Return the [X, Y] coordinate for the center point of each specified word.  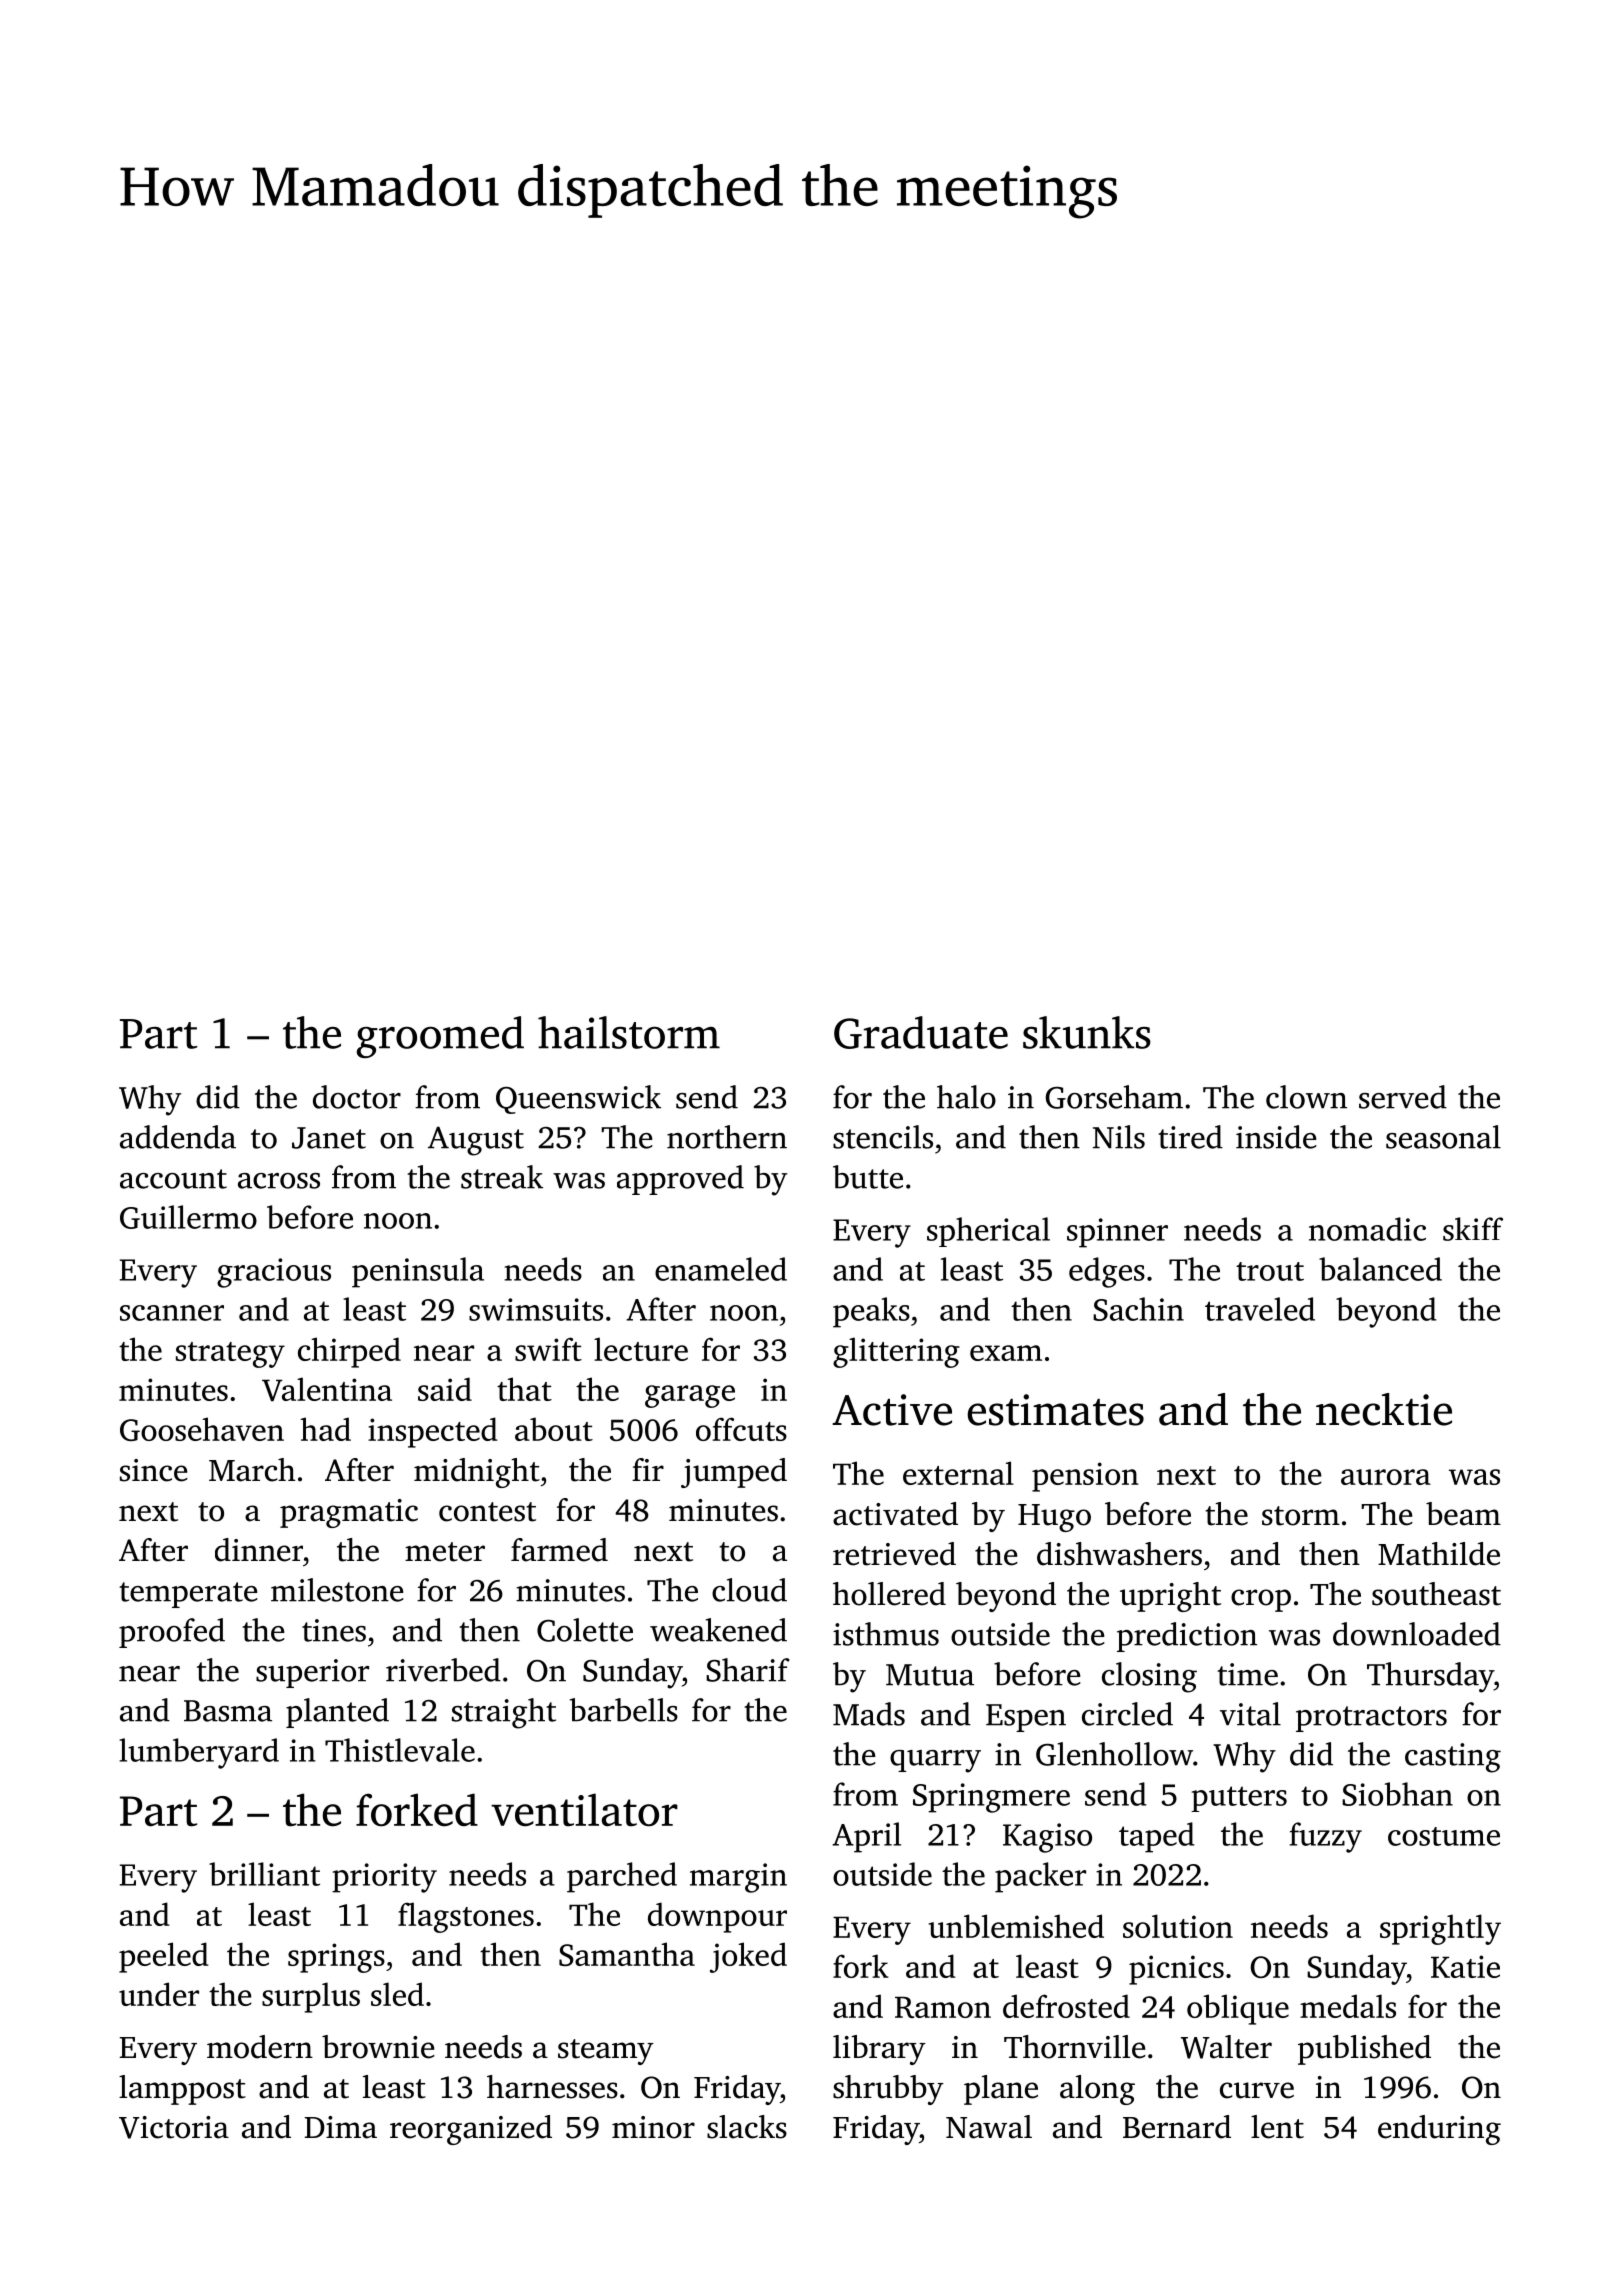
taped [1157, 1837]
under [159, 1994]
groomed [440, 1037]
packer [1040, 1877]
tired [1190, 1137]
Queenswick [578, 1099]
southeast [1436, 1594]
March [252, 1470]
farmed [559, 1550]
